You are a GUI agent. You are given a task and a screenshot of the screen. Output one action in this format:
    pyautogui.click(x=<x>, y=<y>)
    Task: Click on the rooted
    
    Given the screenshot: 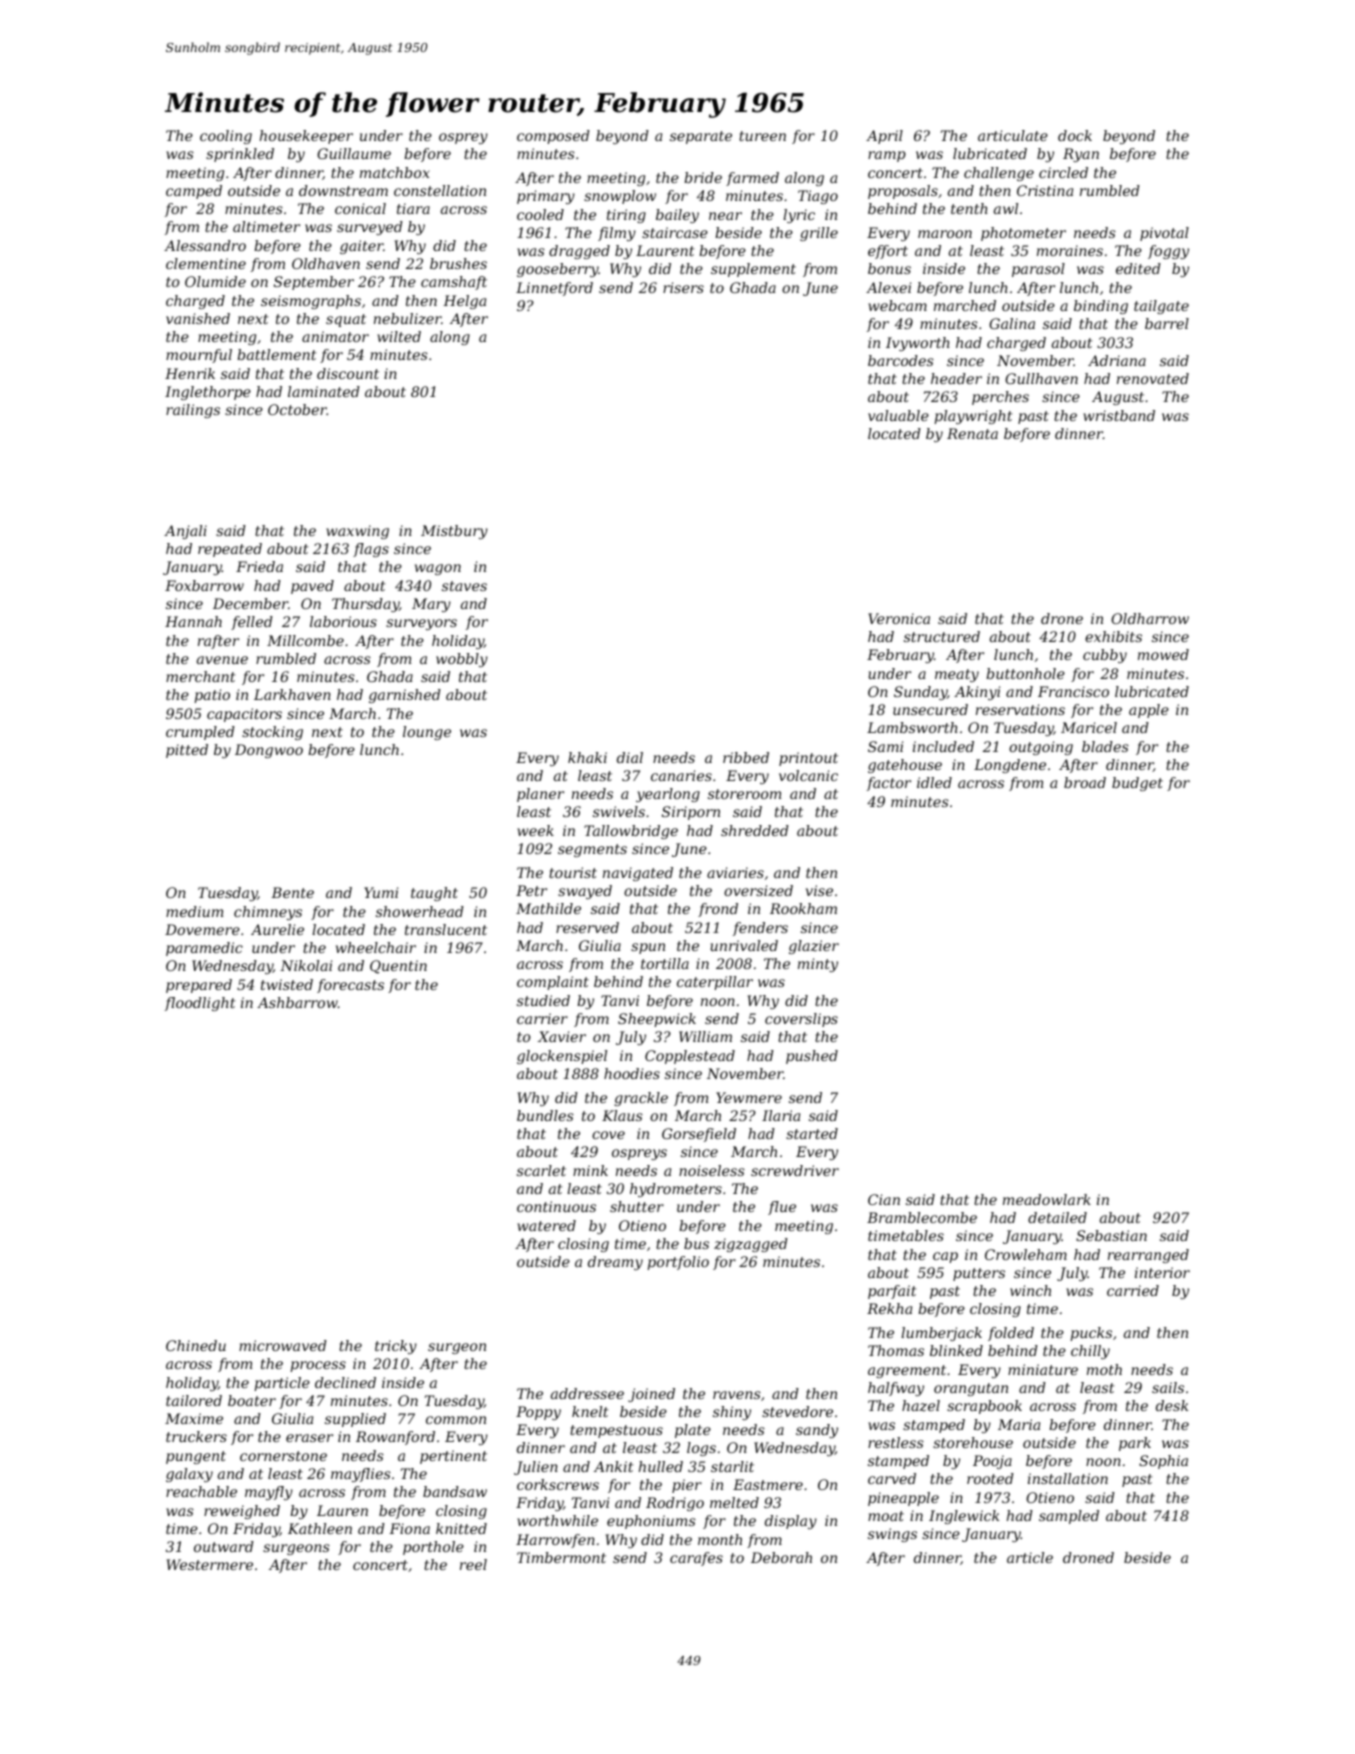 What is the action you would take?
    pyautogui.click(x=990, y=1478)
